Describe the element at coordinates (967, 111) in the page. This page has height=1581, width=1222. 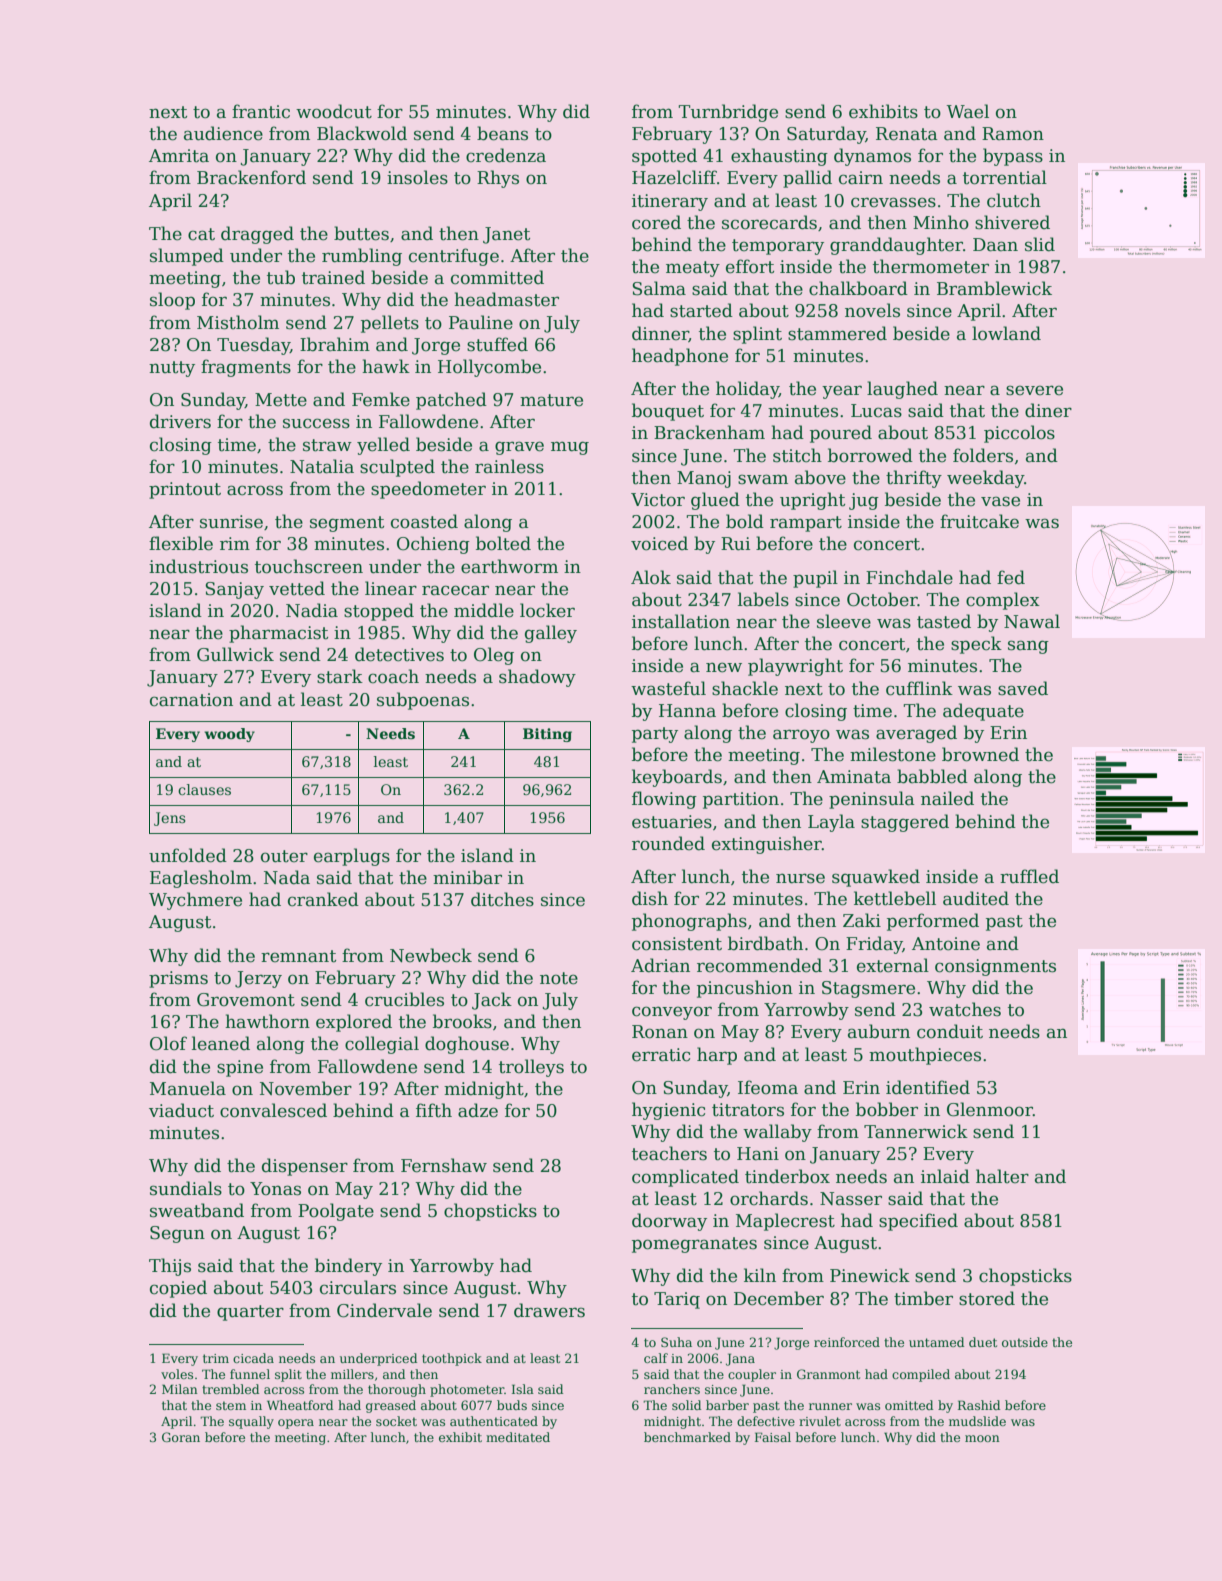
I see `Wael` at that location.
